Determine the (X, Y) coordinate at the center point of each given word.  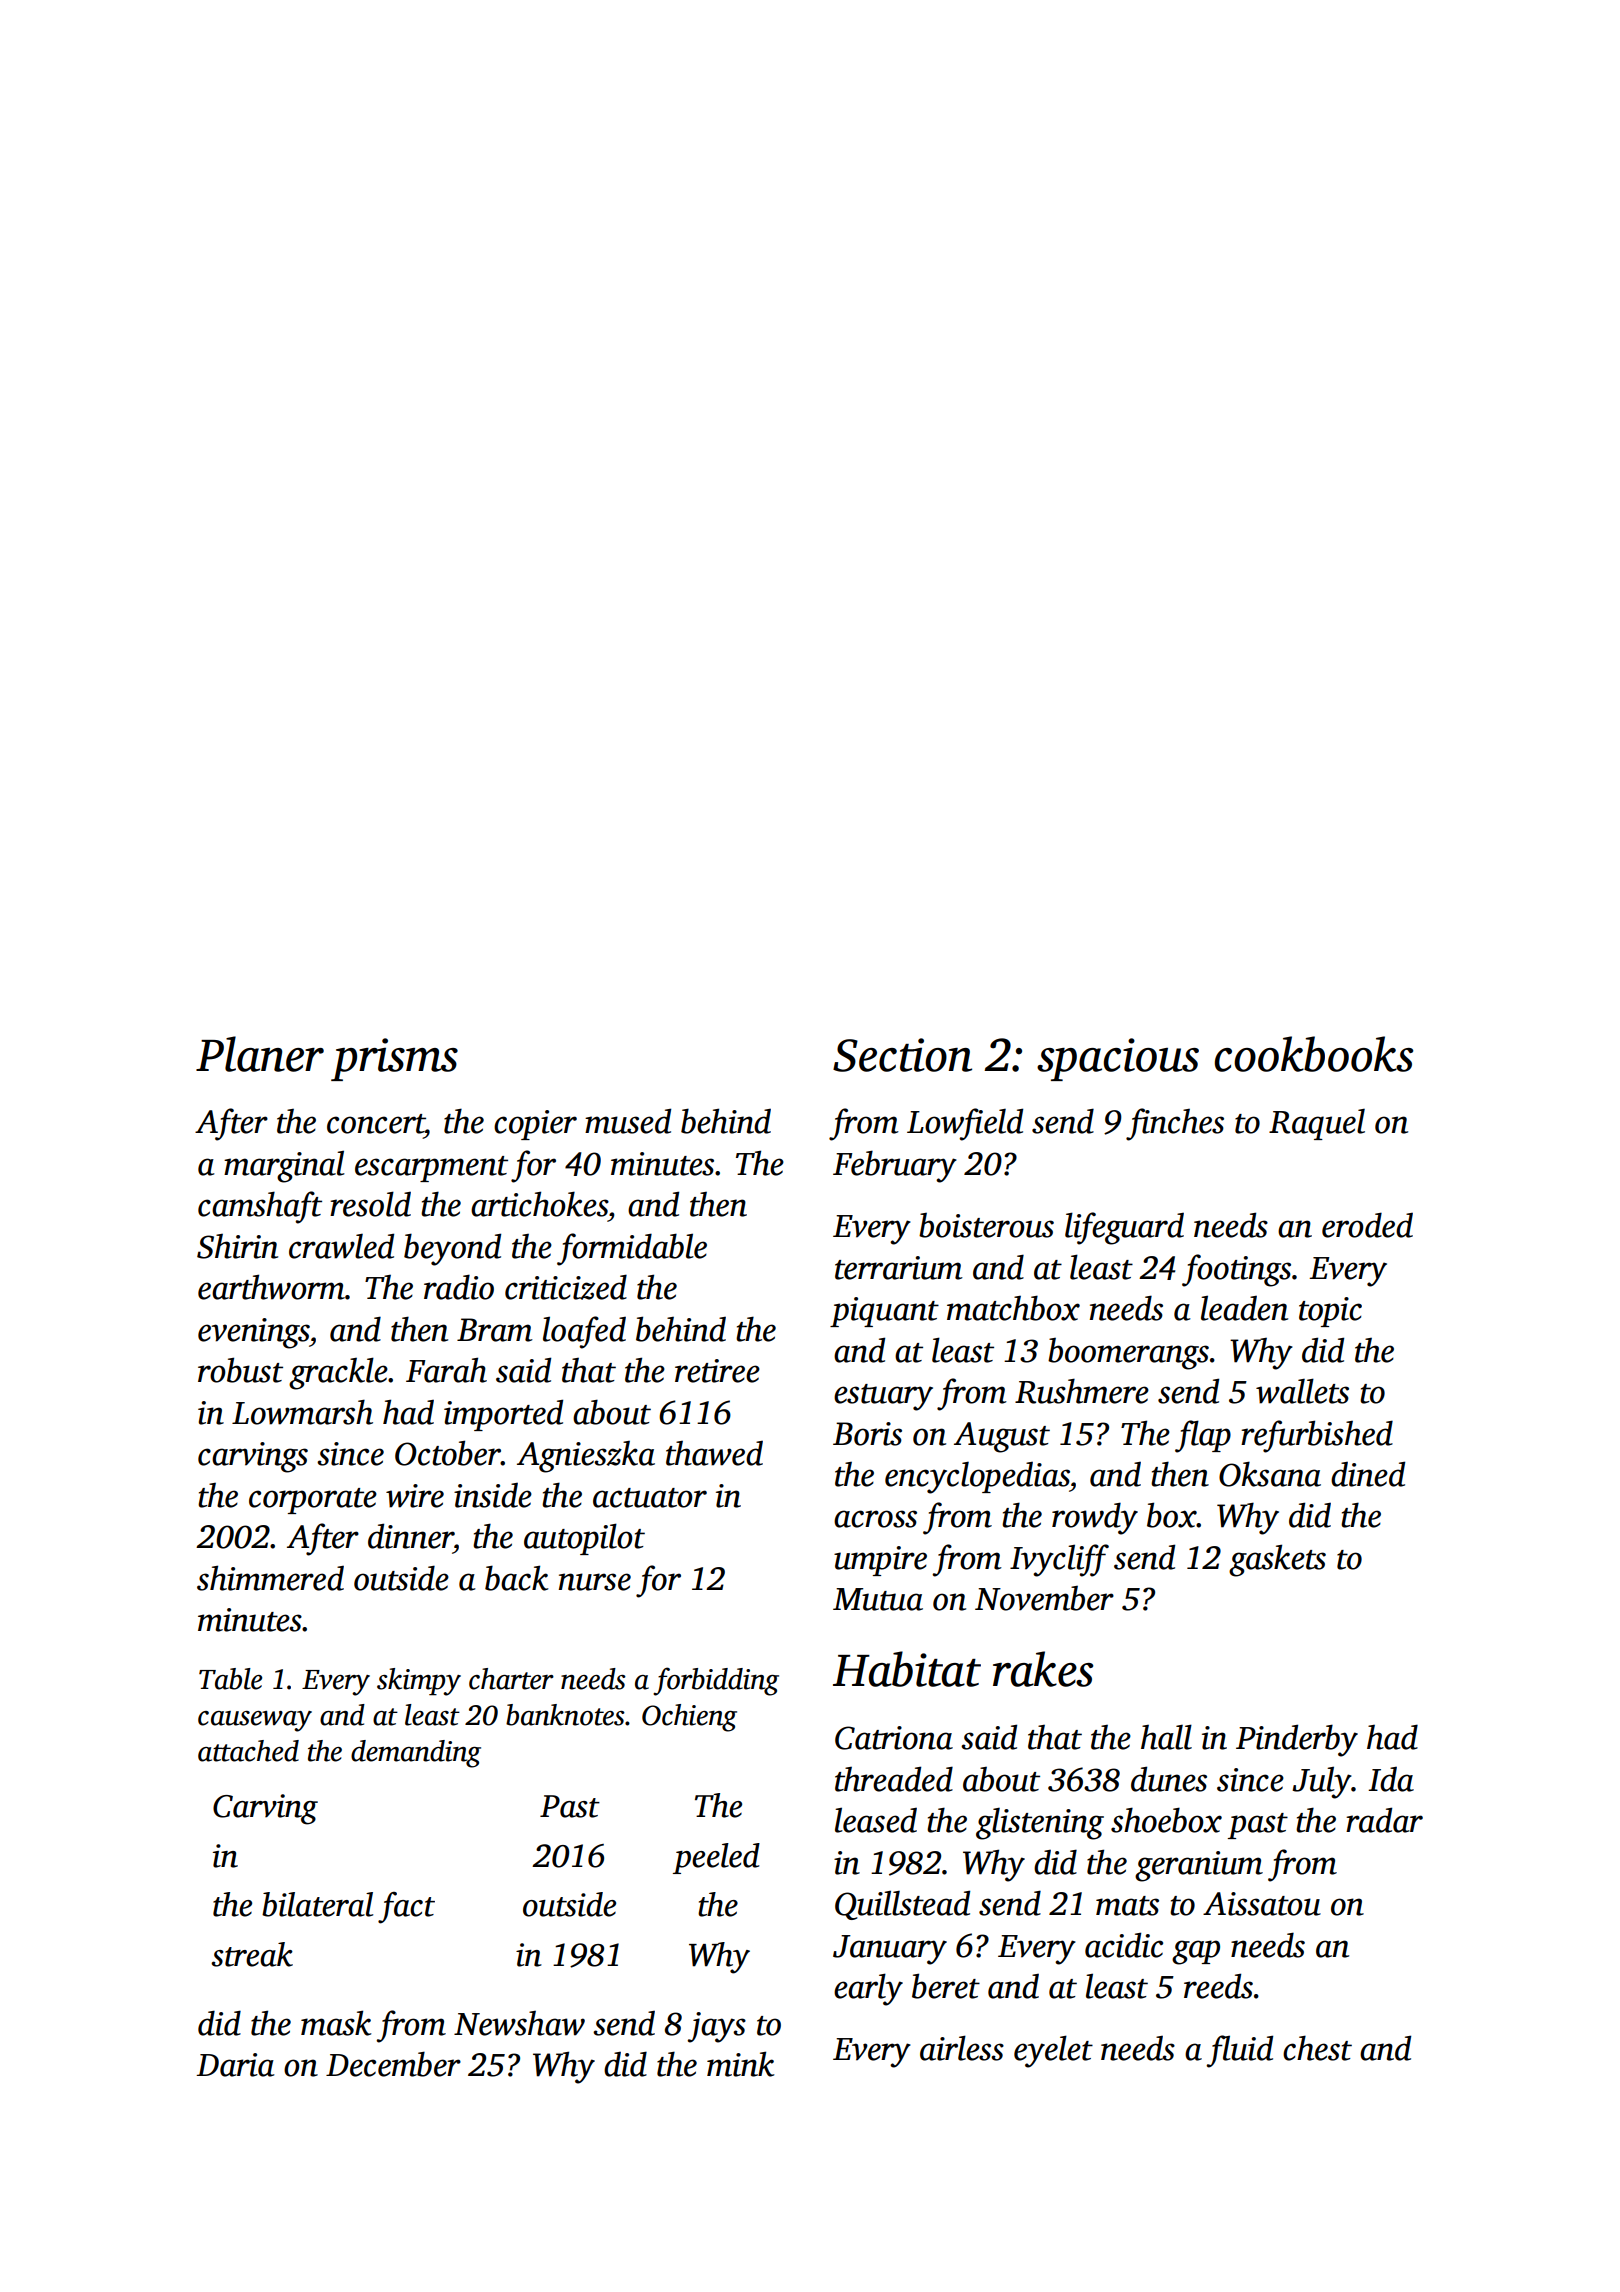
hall (1166, 1737)
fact (406, 1908)
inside (493, 1495)
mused (628, 1121)
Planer (260, 1054)
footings (1236, 1270)
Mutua (878, 1599)
